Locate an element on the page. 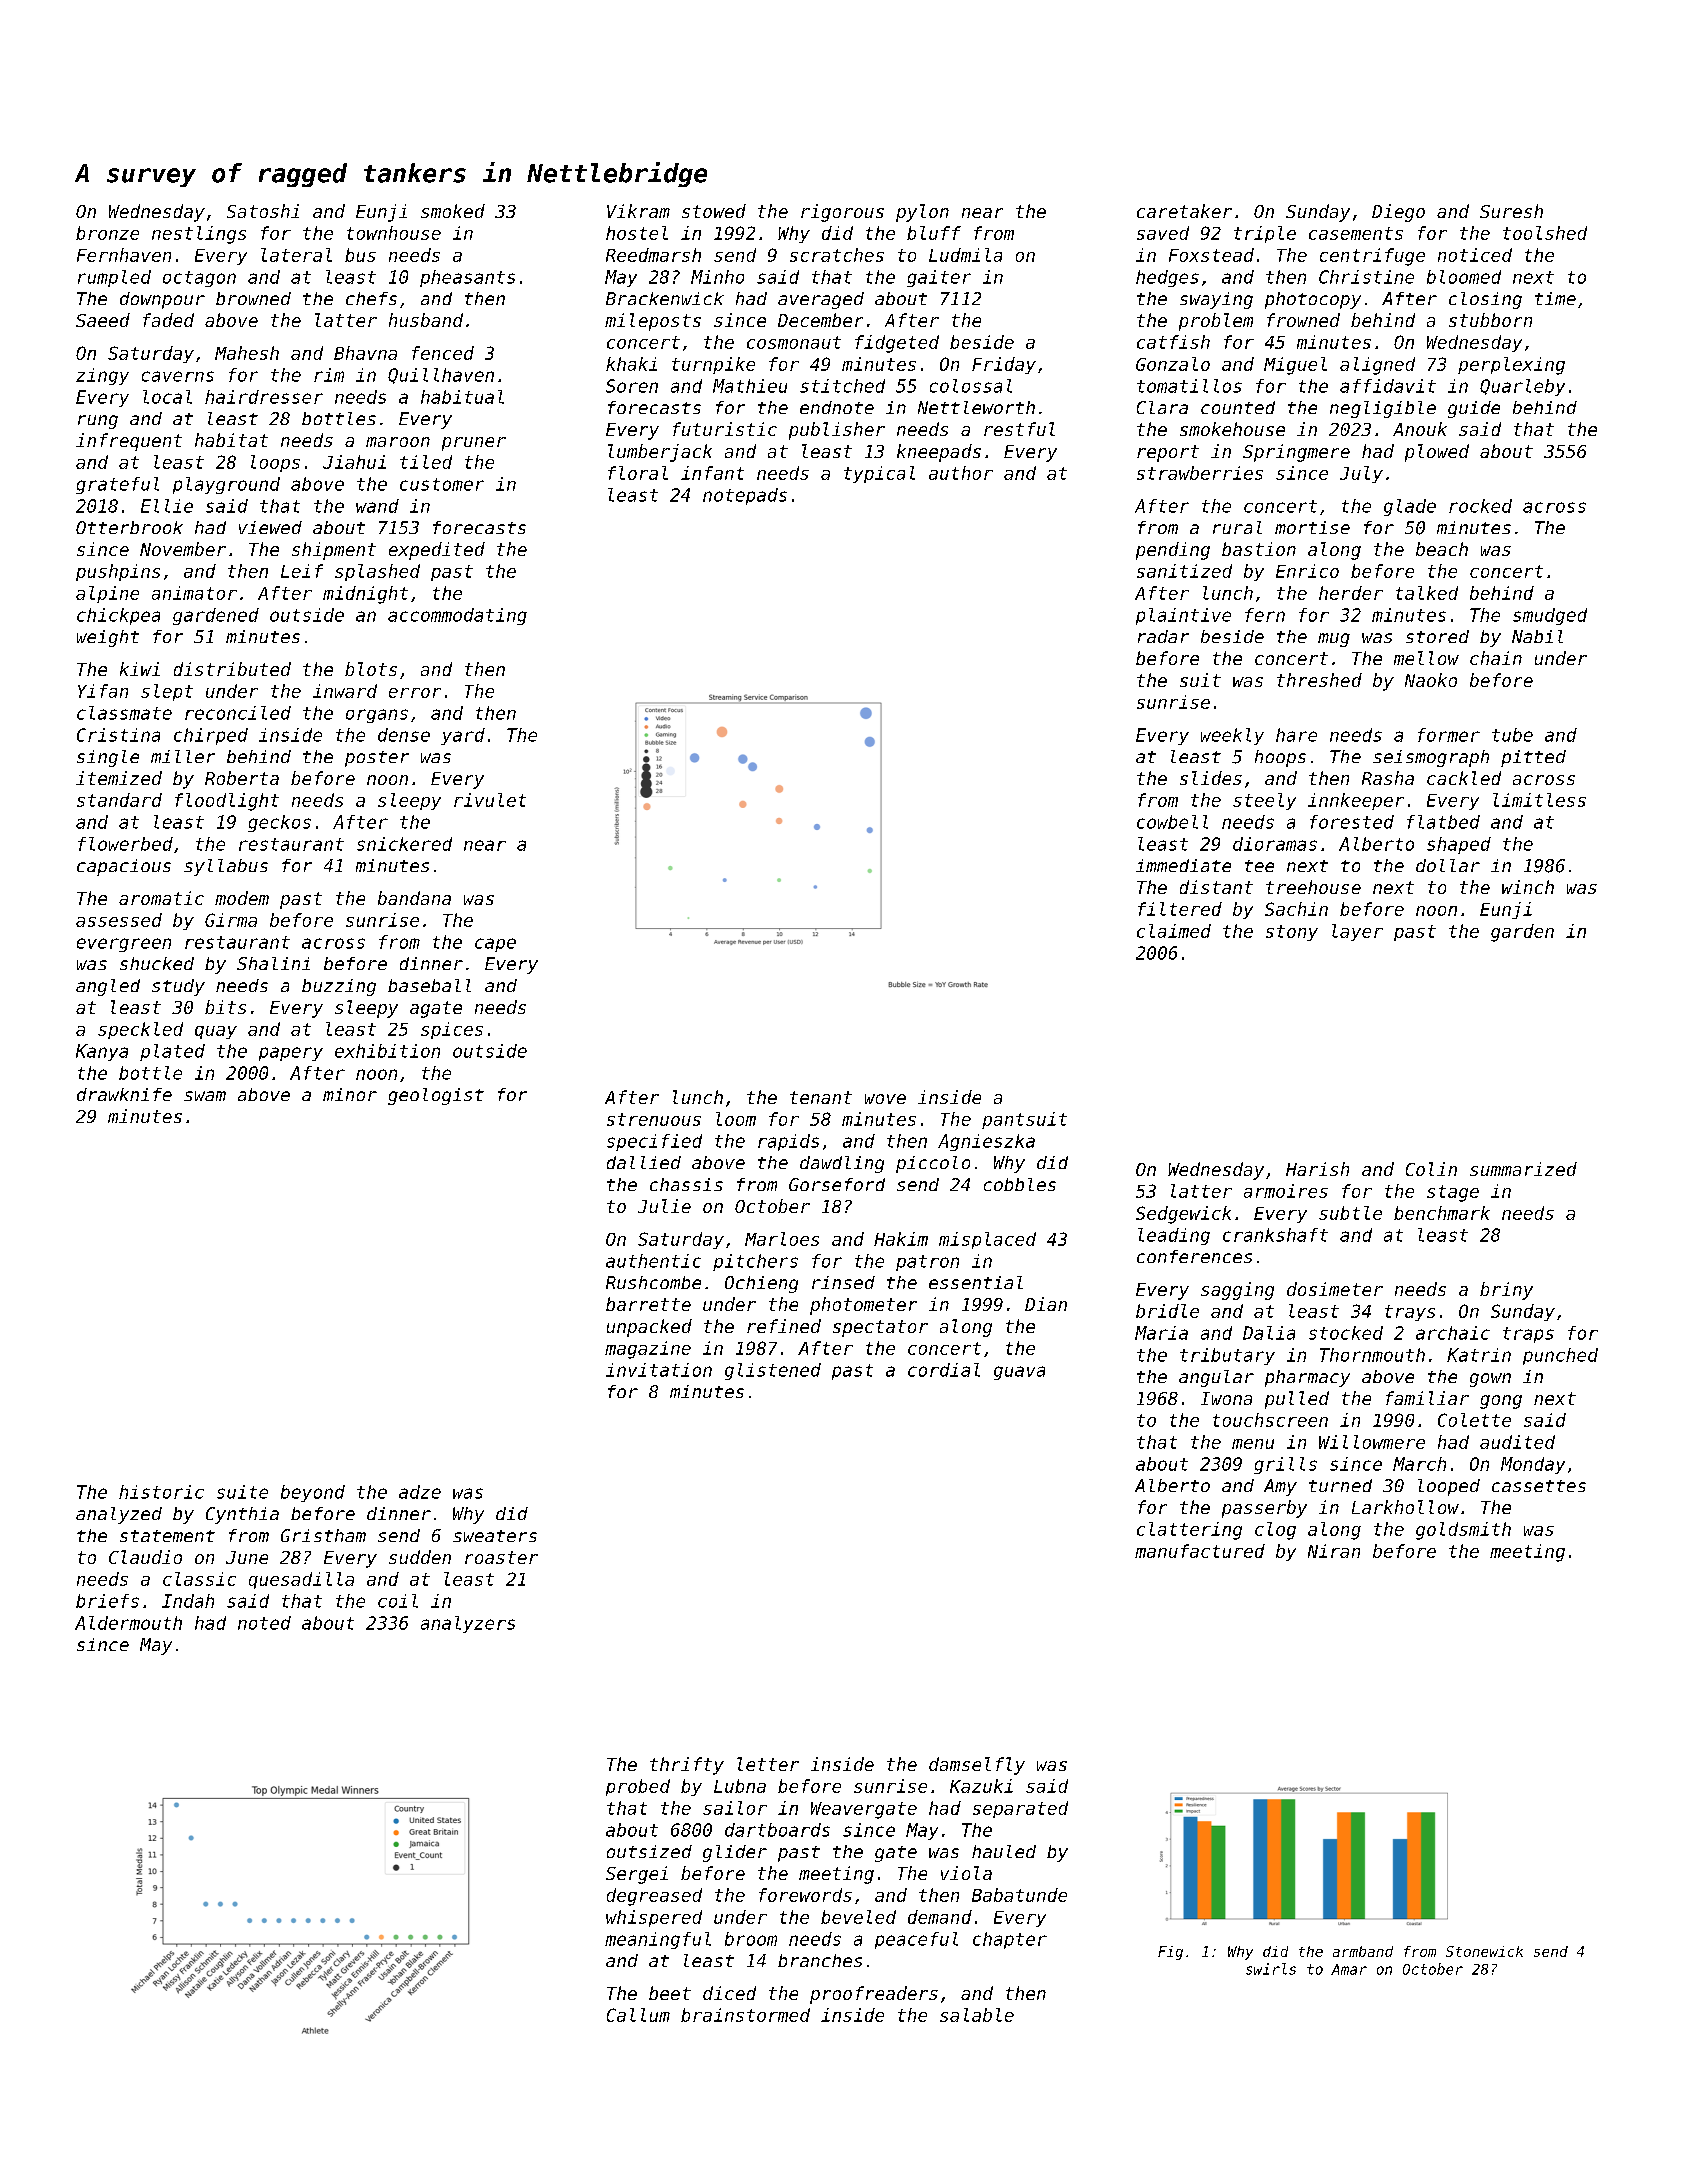 Image resolution: width=1683 pixels, height=2178 pixels. time is located at coordinates (1555, 298).
